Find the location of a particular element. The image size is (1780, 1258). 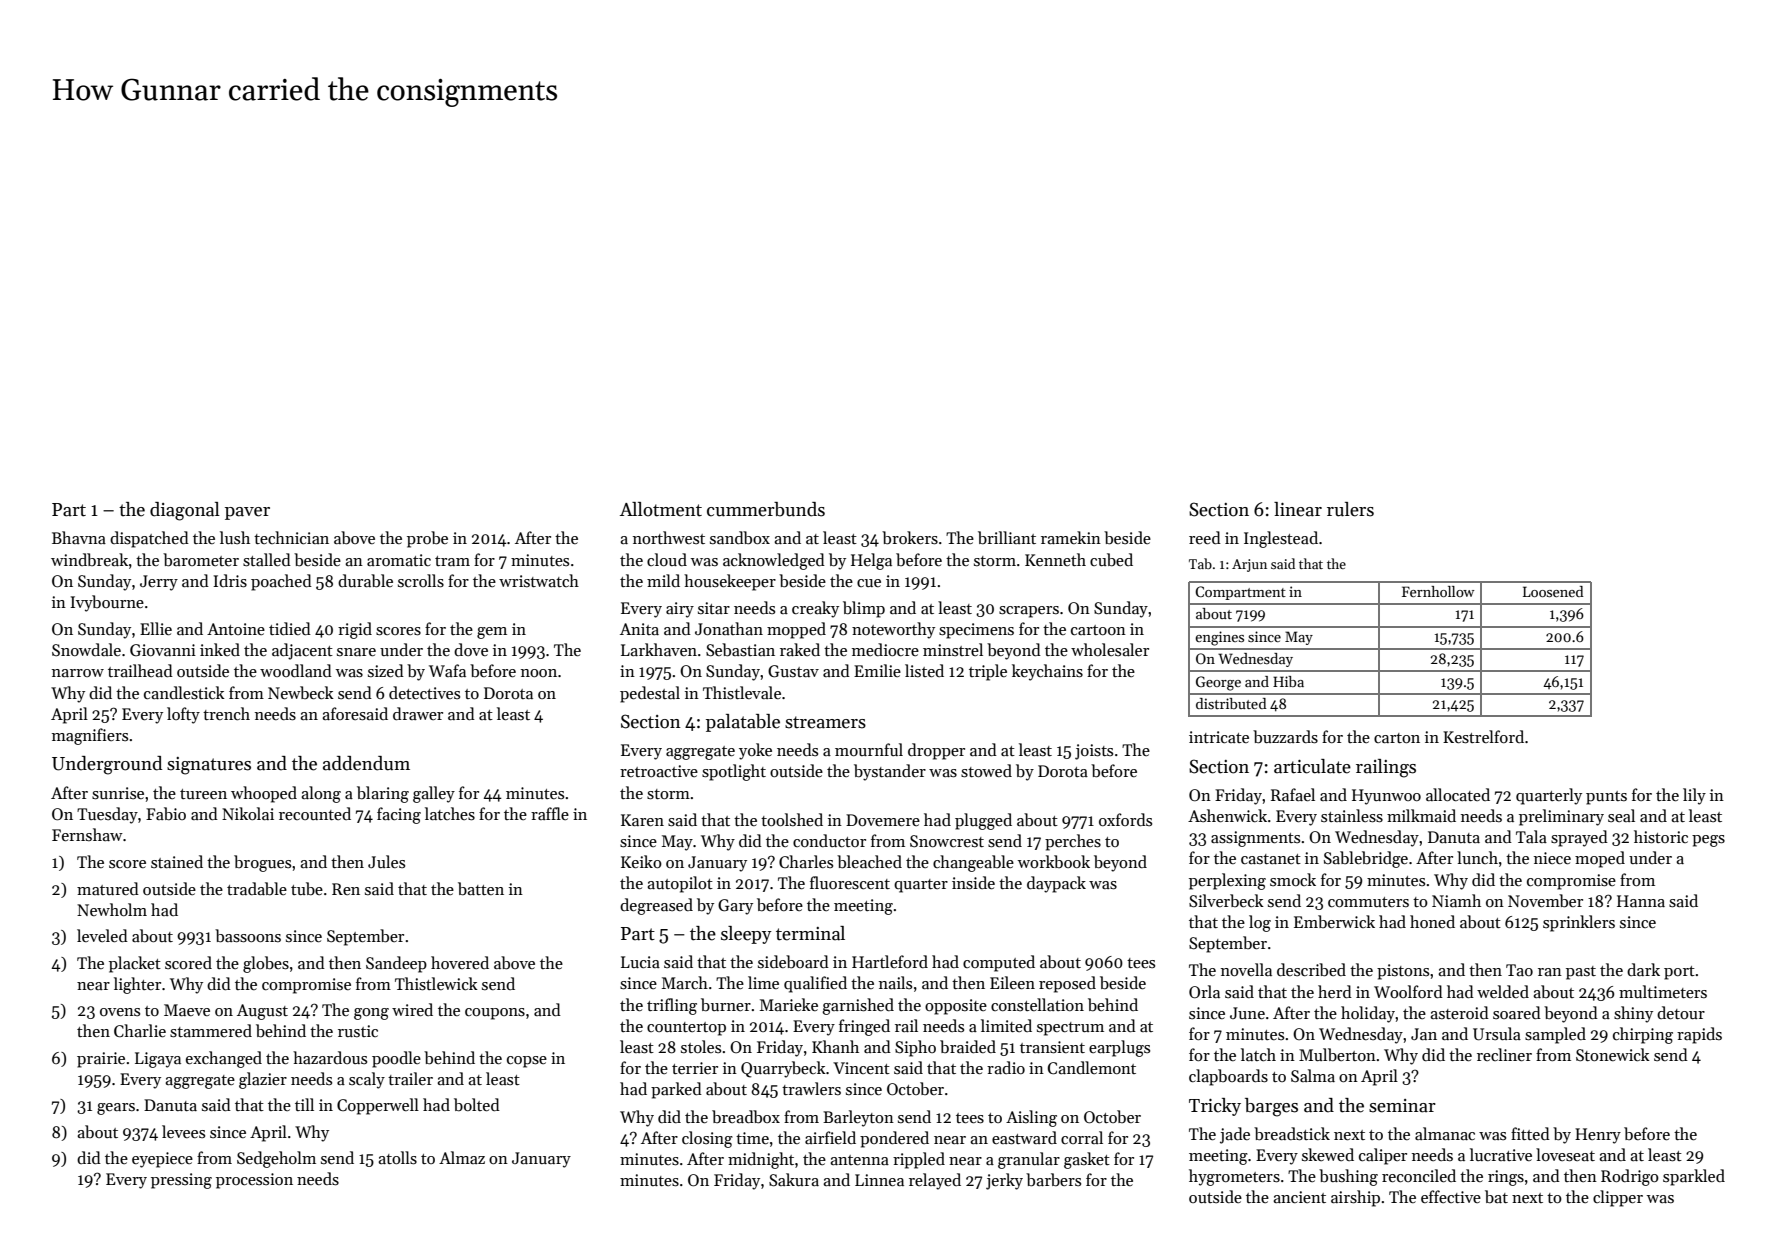

airship is located at coordinates (1355, 1198).
